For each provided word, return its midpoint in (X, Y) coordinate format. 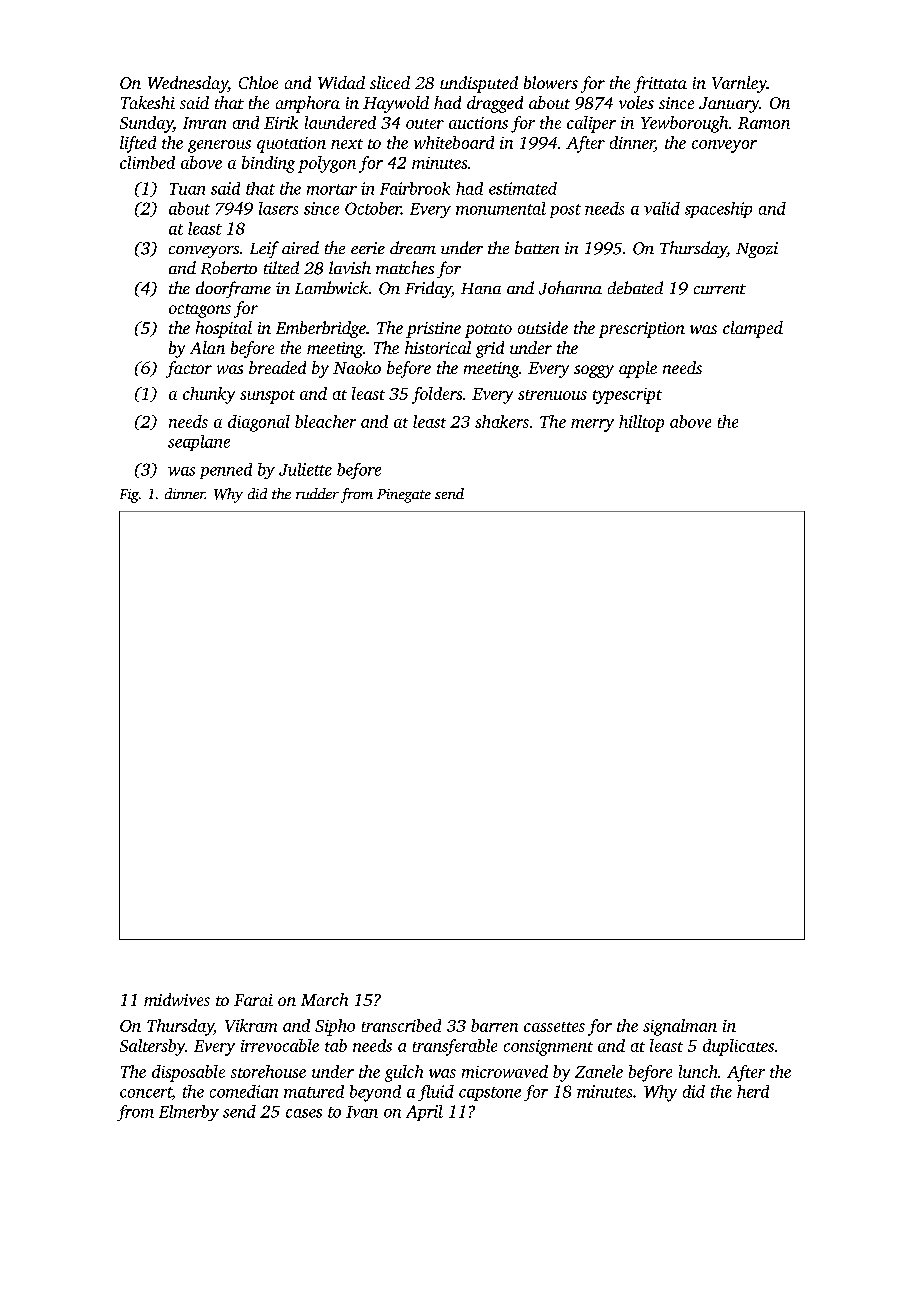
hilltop (641, 423)
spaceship (718, 210)
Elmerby (189, 1113)
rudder (317, 493)
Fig (129, 496)
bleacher (325, 421)
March (324, 999)
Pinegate (404, 496)
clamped (753, 329)
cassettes (554, 1027)
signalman (680, 1027)
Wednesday (188, 84)
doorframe (233, 289)
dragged (495, 104)
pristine (433, 330)
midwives (177, 999)
